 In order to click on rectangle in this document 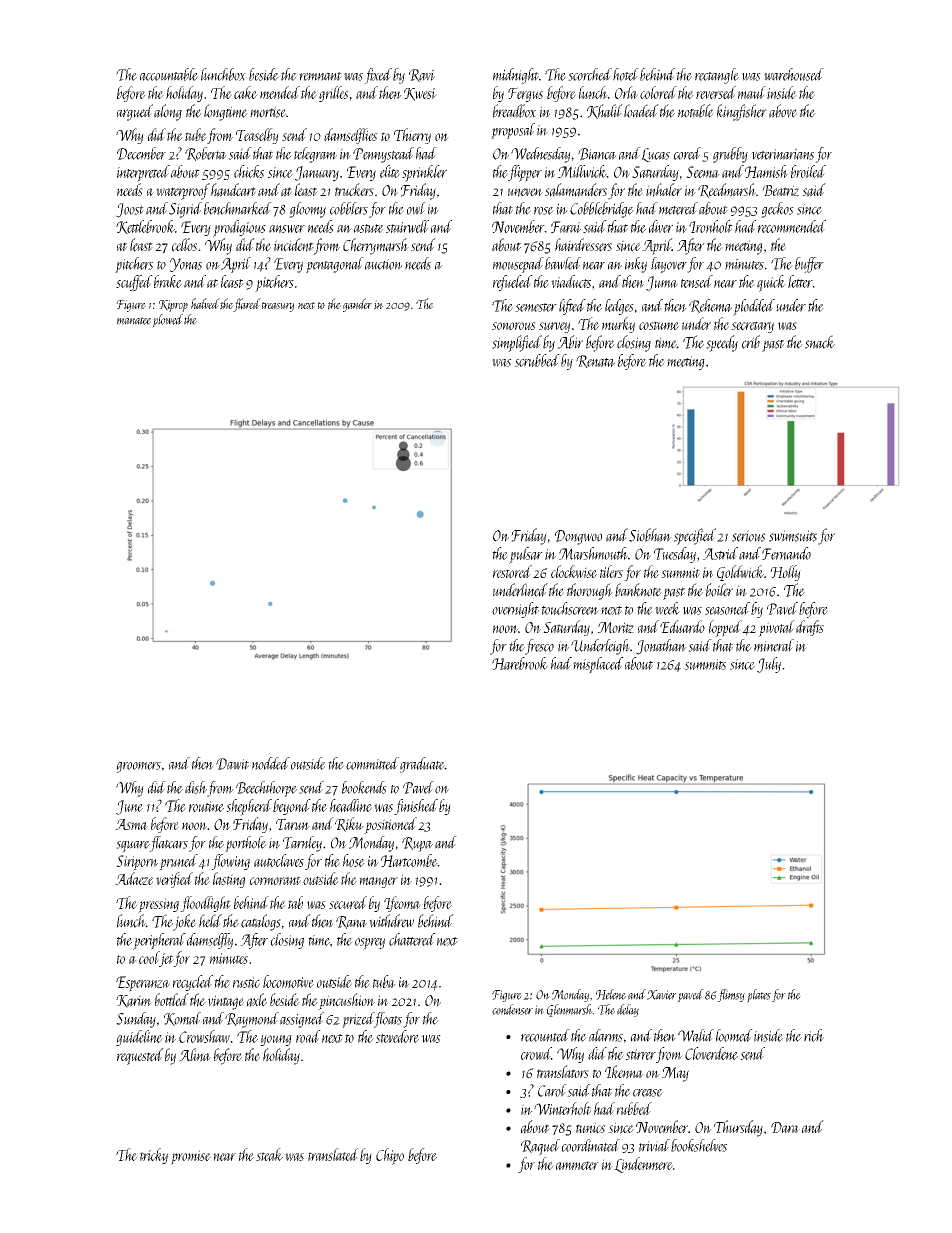, I will do `click(717, 76)`.
